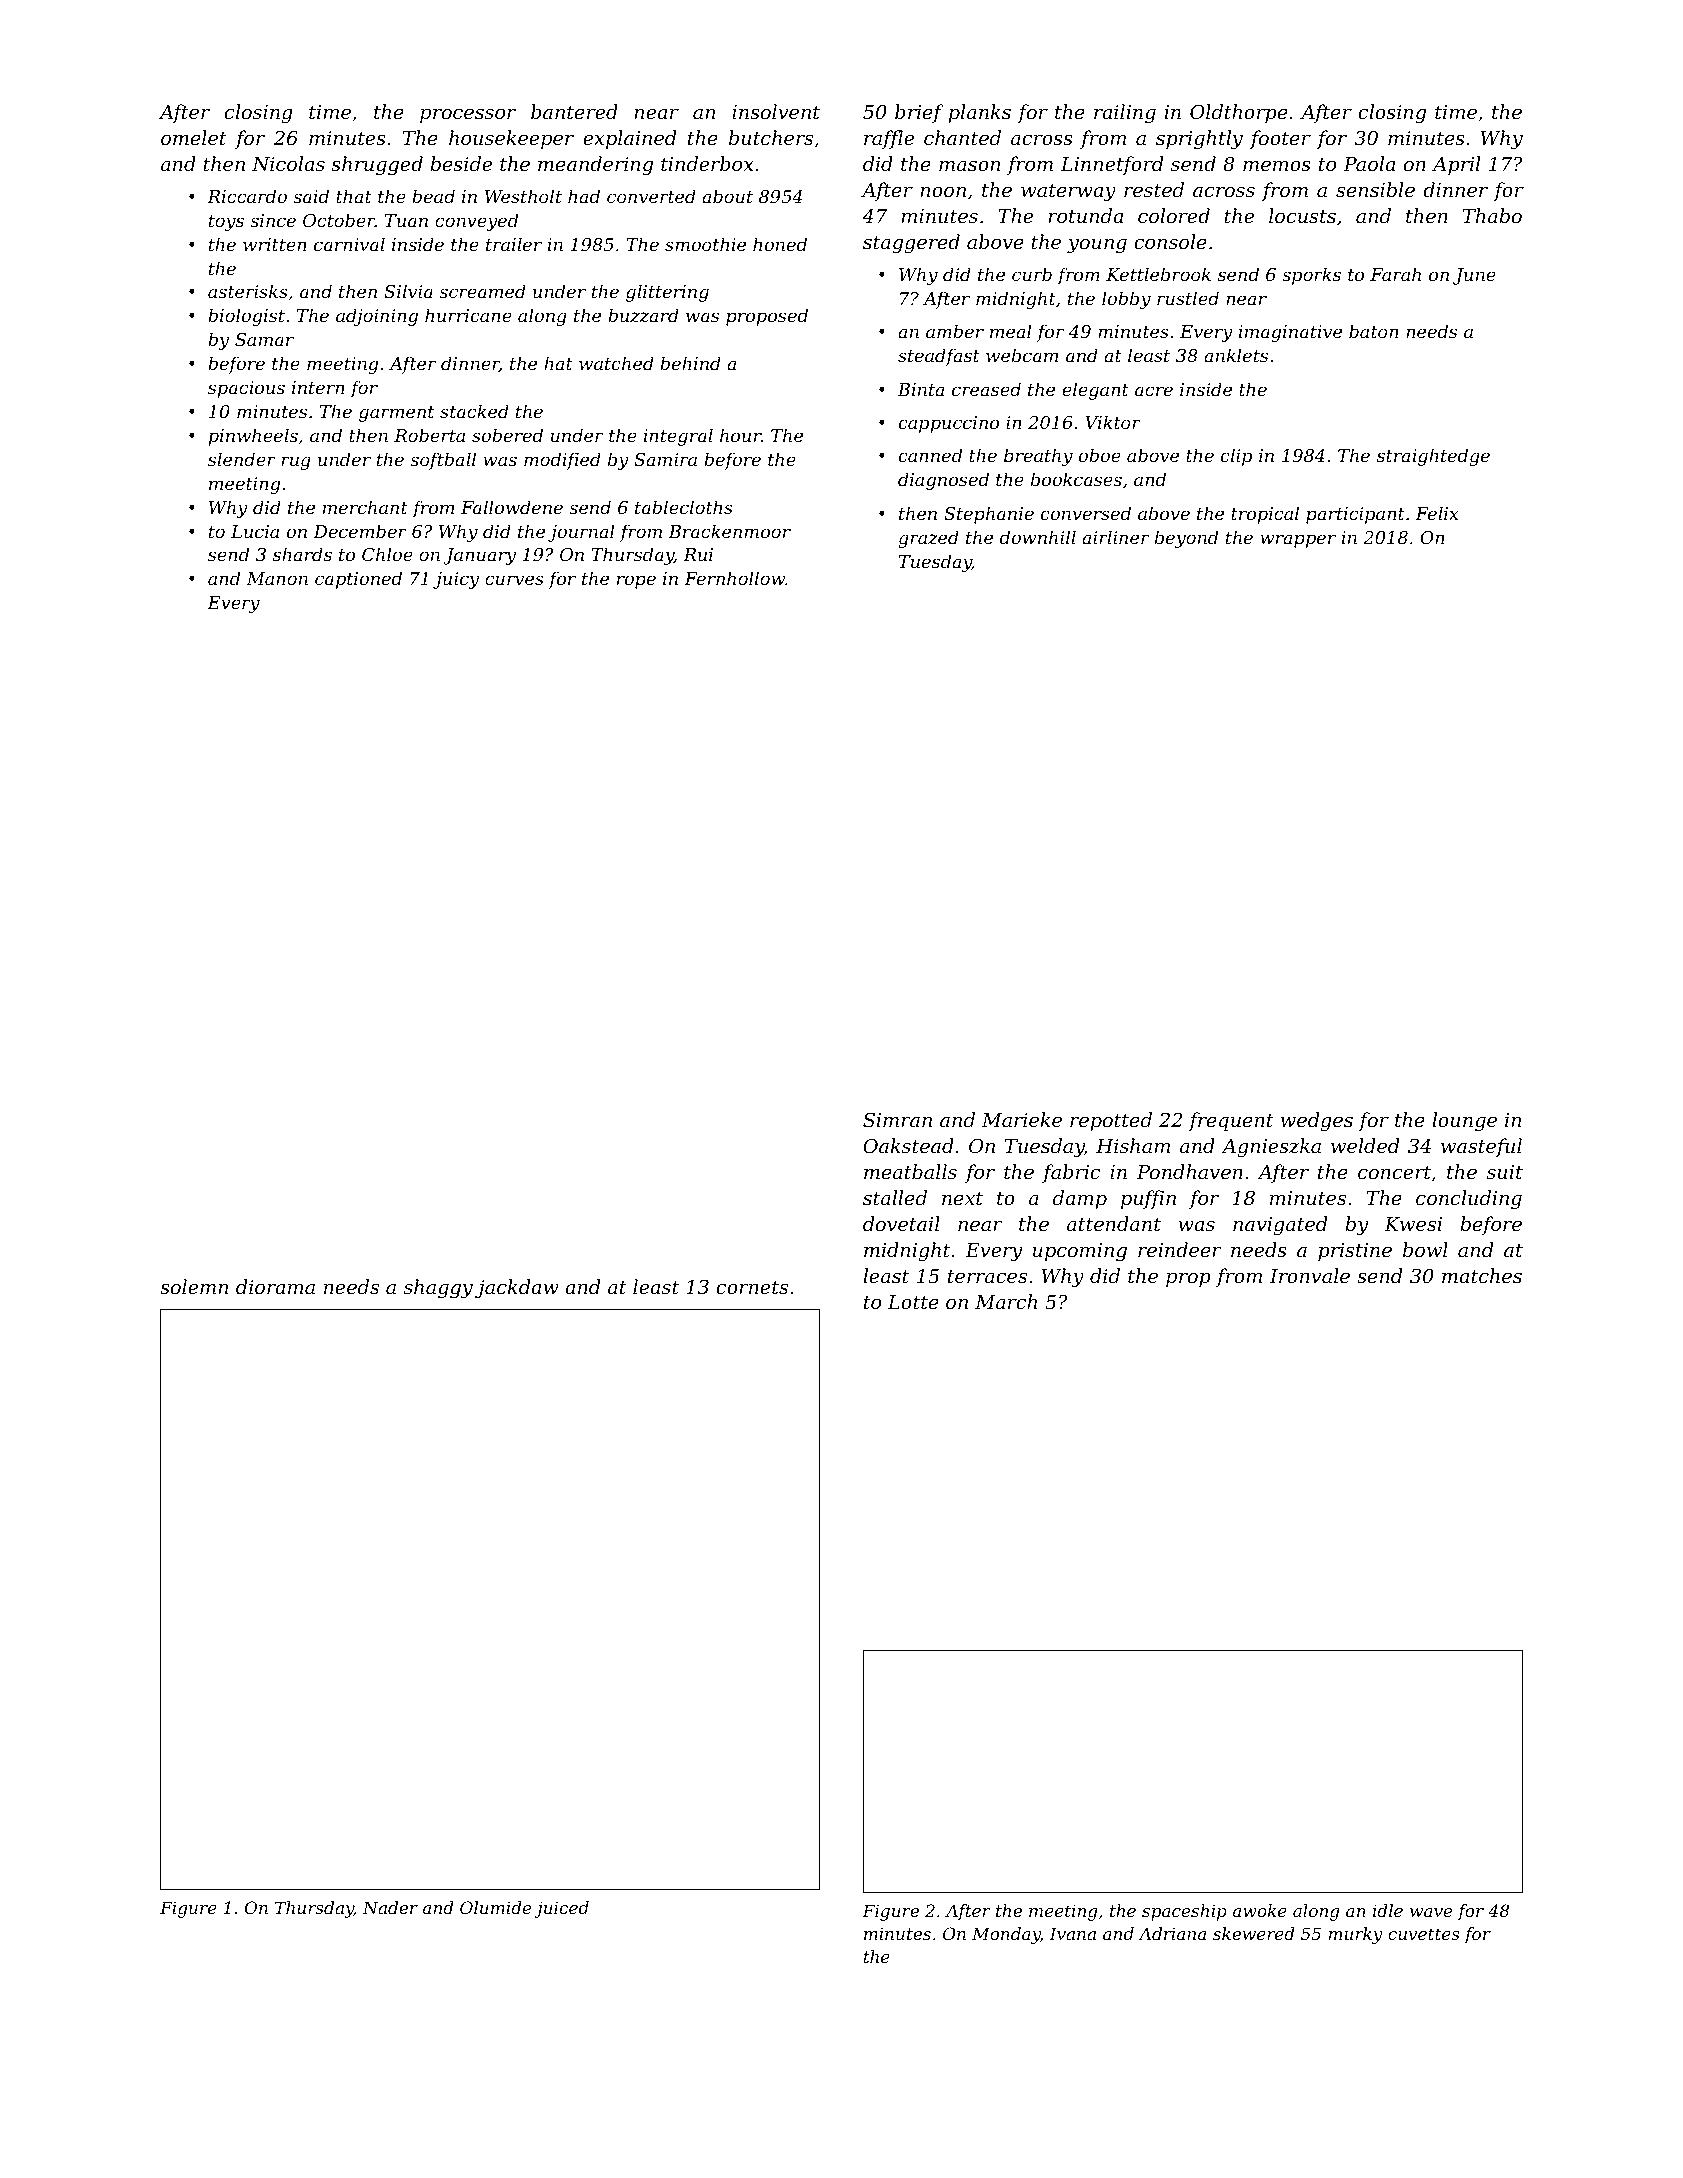 Image resolution: width=1683 pixels, height=2178 pixels. Describe the element at coordinates (919, 113) in the image. I see `brief` at that location.
